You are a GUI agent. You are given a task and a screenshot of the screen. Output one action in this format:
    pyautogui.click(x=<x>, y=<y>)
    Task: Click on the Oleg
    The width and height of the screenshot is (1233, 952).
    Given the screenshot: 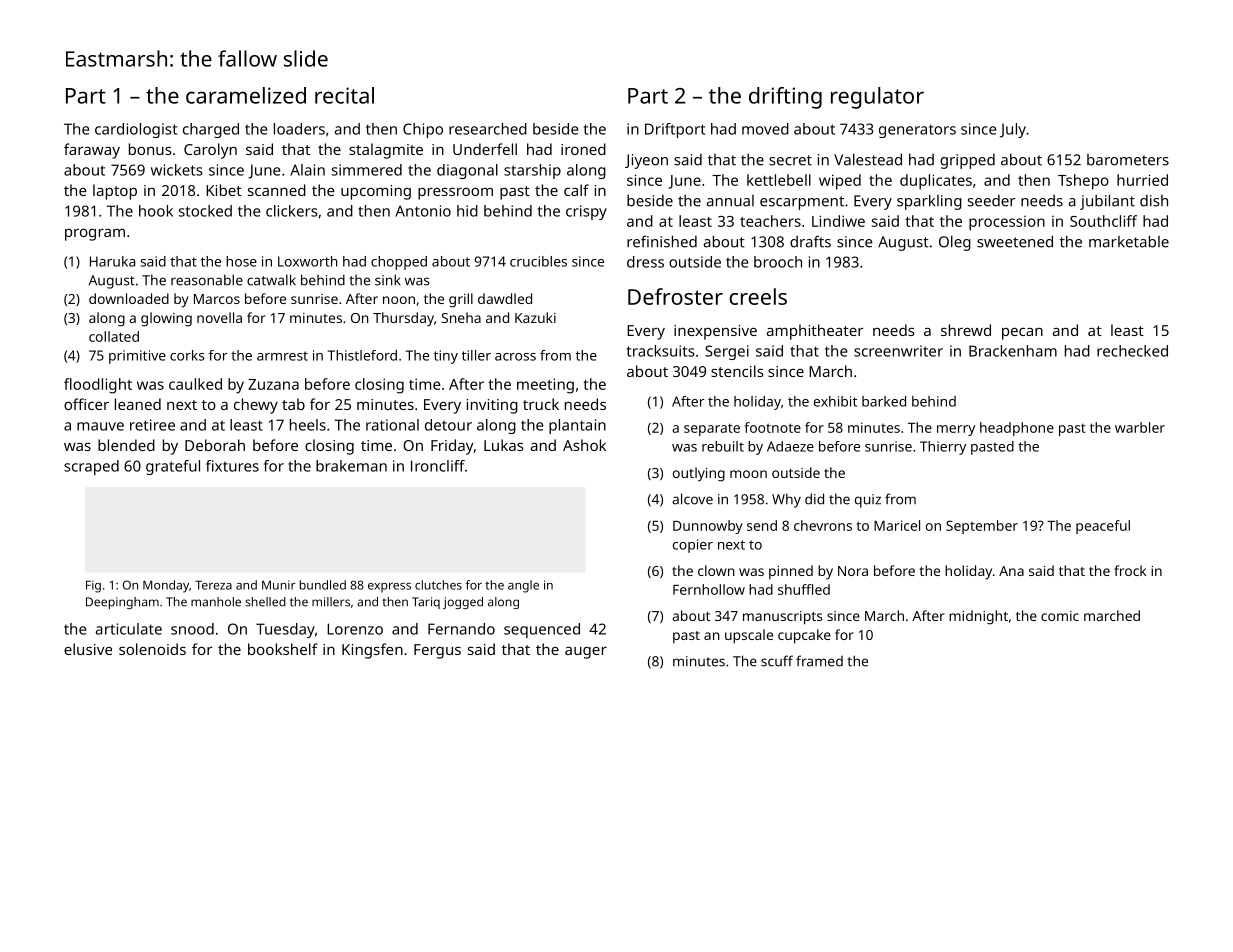 What is the action you would take?
    pyautogui.click(x=955, y=243)
